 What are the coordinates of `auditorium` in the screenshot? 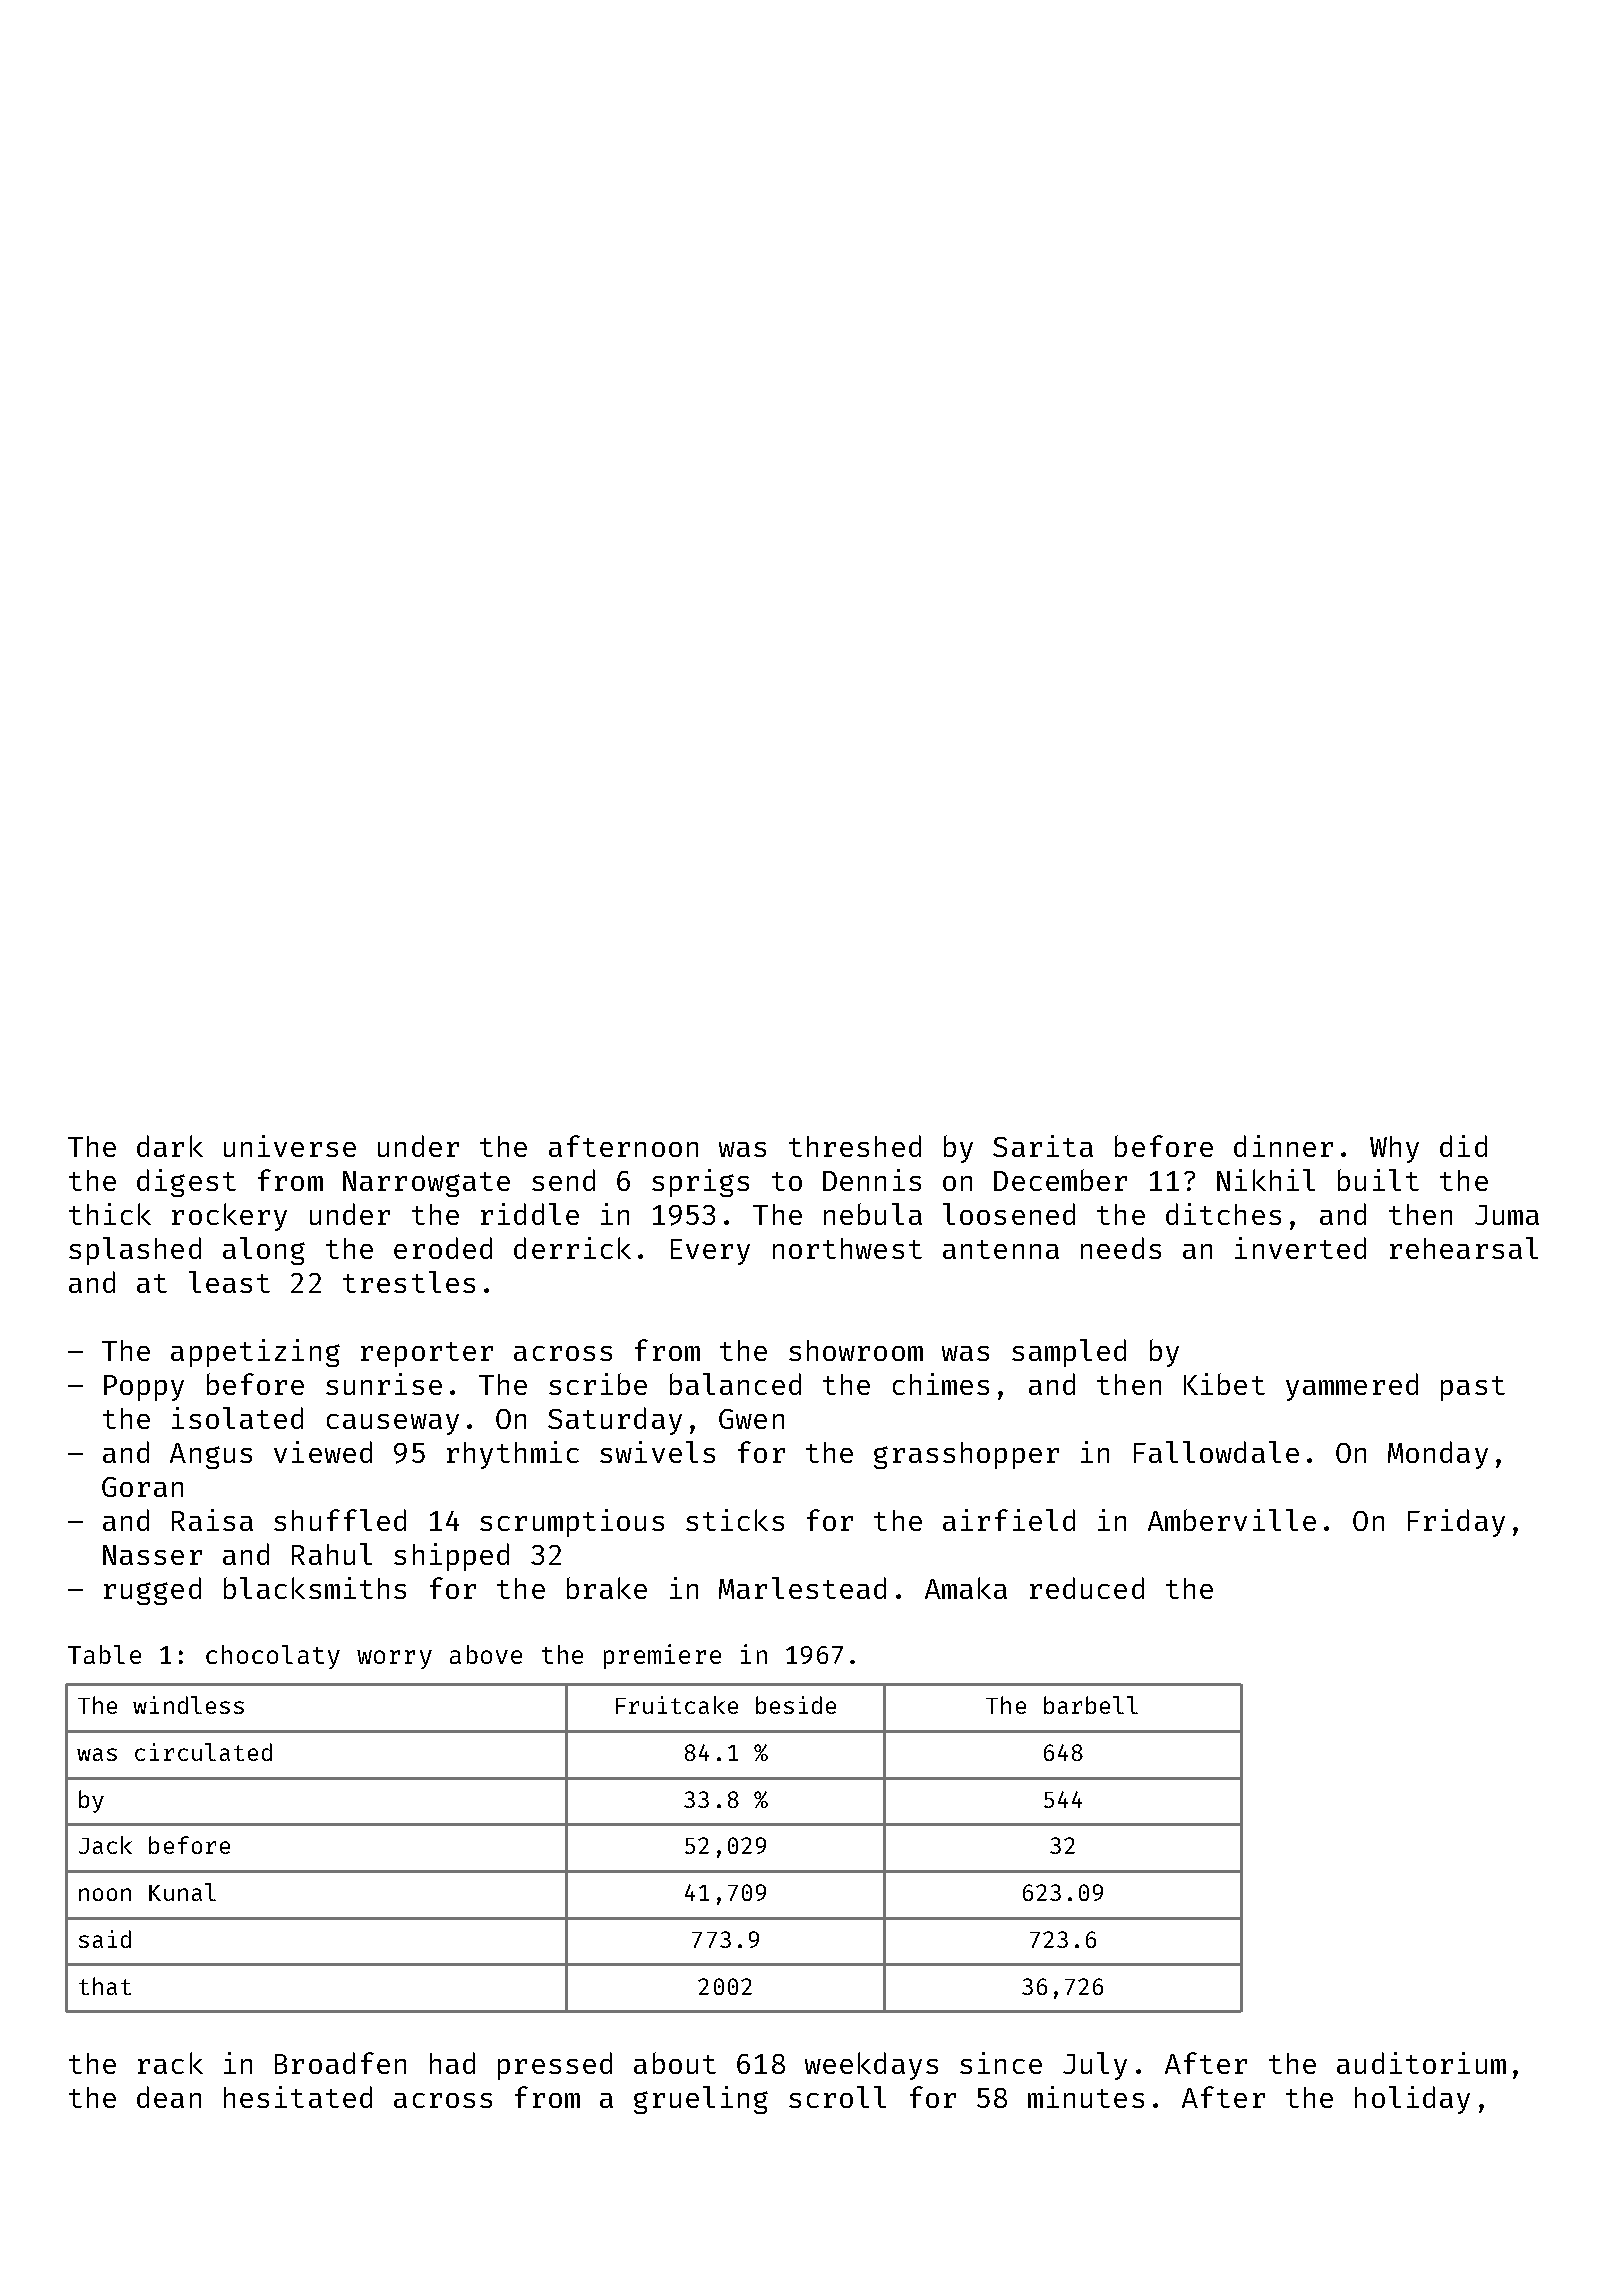 It's located at (1421, 2063).
